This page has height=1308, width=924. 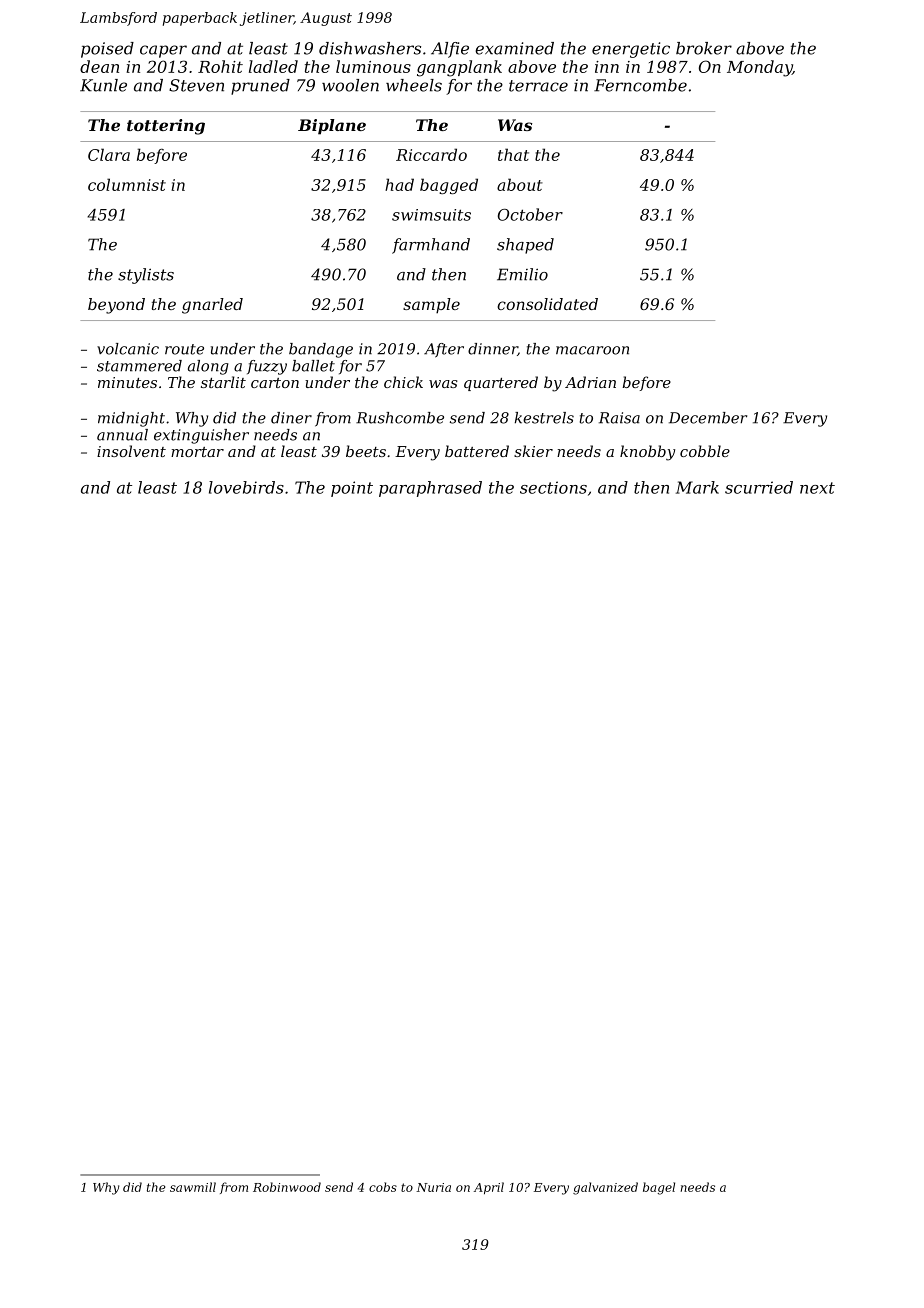 I want to click on galvanized, so click(x=605, y=1188).
